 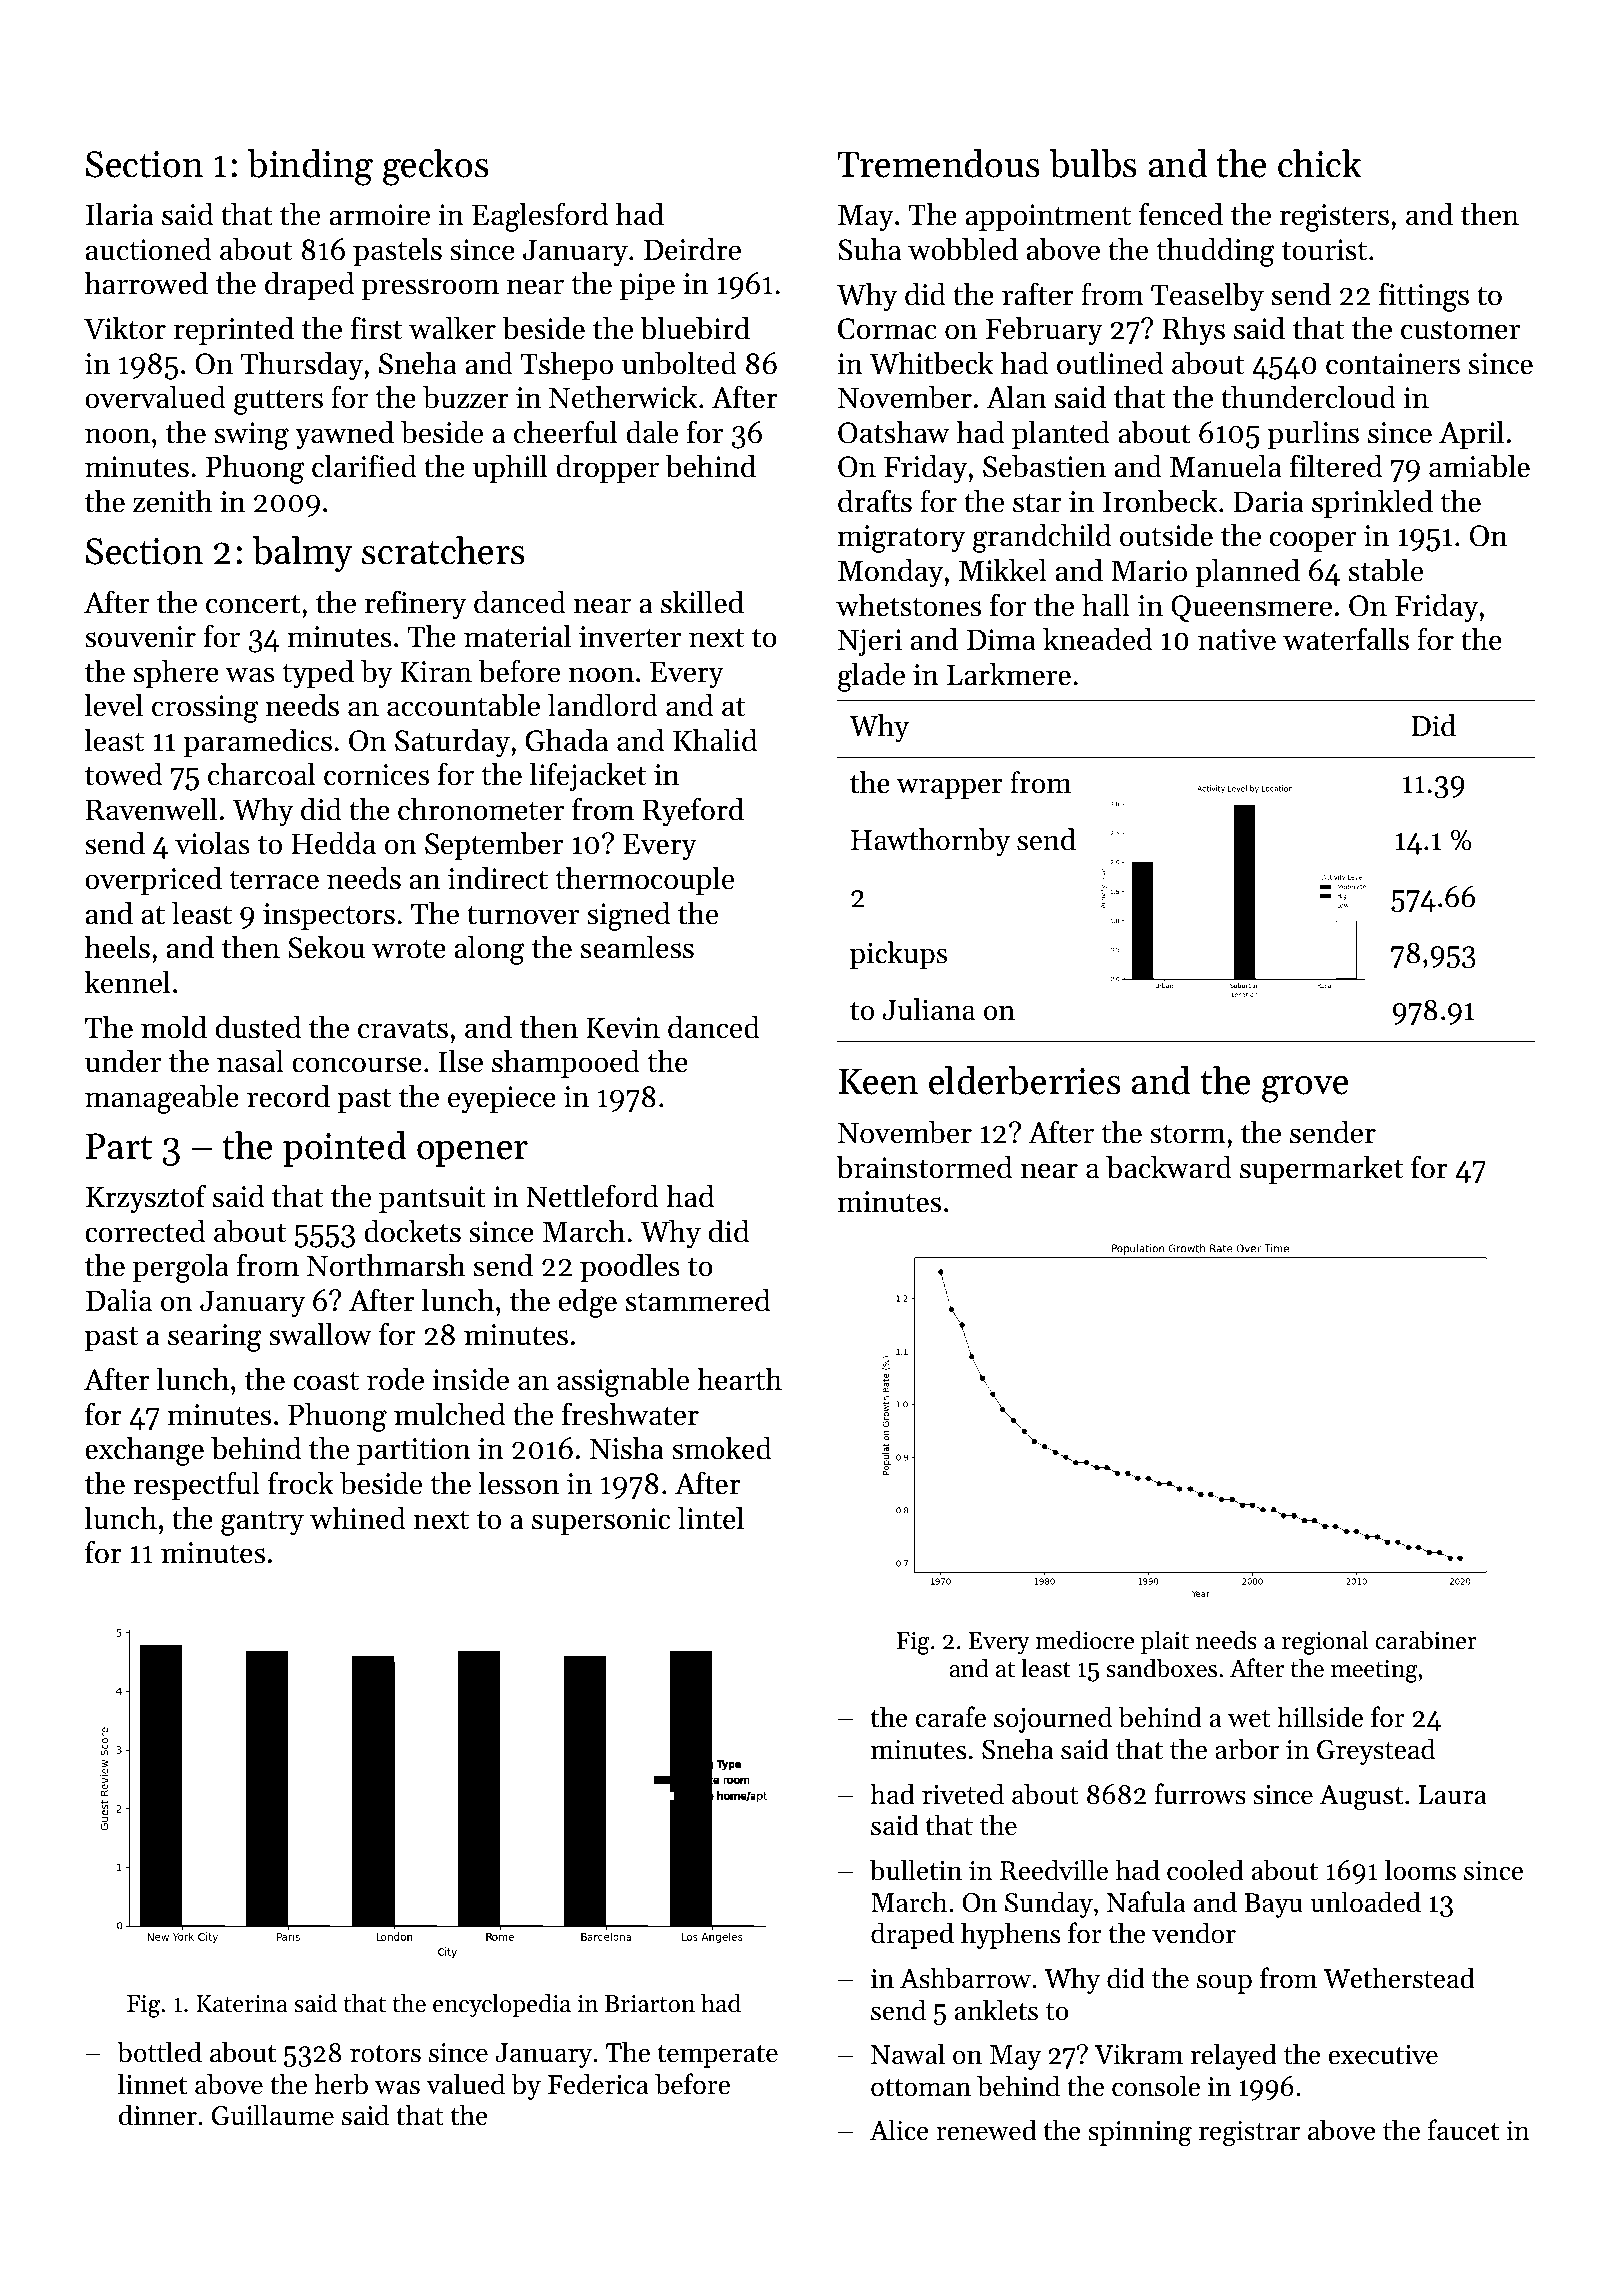 What do you see at coordinates (1426, 1640) in the document?
I see `carabiner` at bounding box center [1426, 1640].
